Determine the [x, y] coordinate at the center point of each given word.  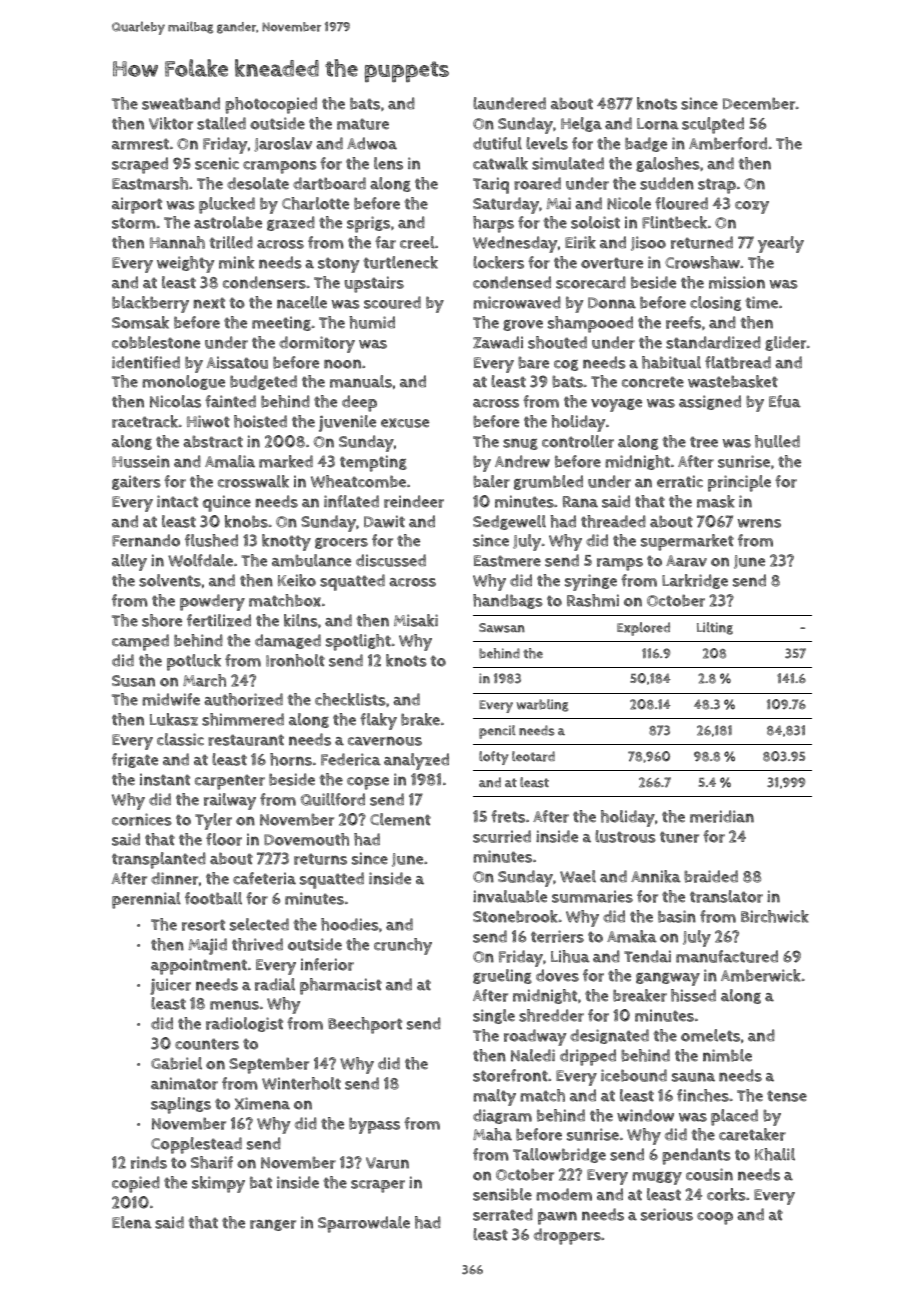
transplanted [159, 860]
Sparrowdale [364, 1224]
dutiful [497, 143]
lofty [493, 758]
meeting [281, 323]
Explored [643, 629]
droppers [567, 1236]
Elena [132, 1222]
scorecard [591, 282]
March [204, 680]
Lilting [715, 628]
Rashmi [593, 600]
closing [715, 303]
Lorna [658, 124]
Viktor [171, 123]
